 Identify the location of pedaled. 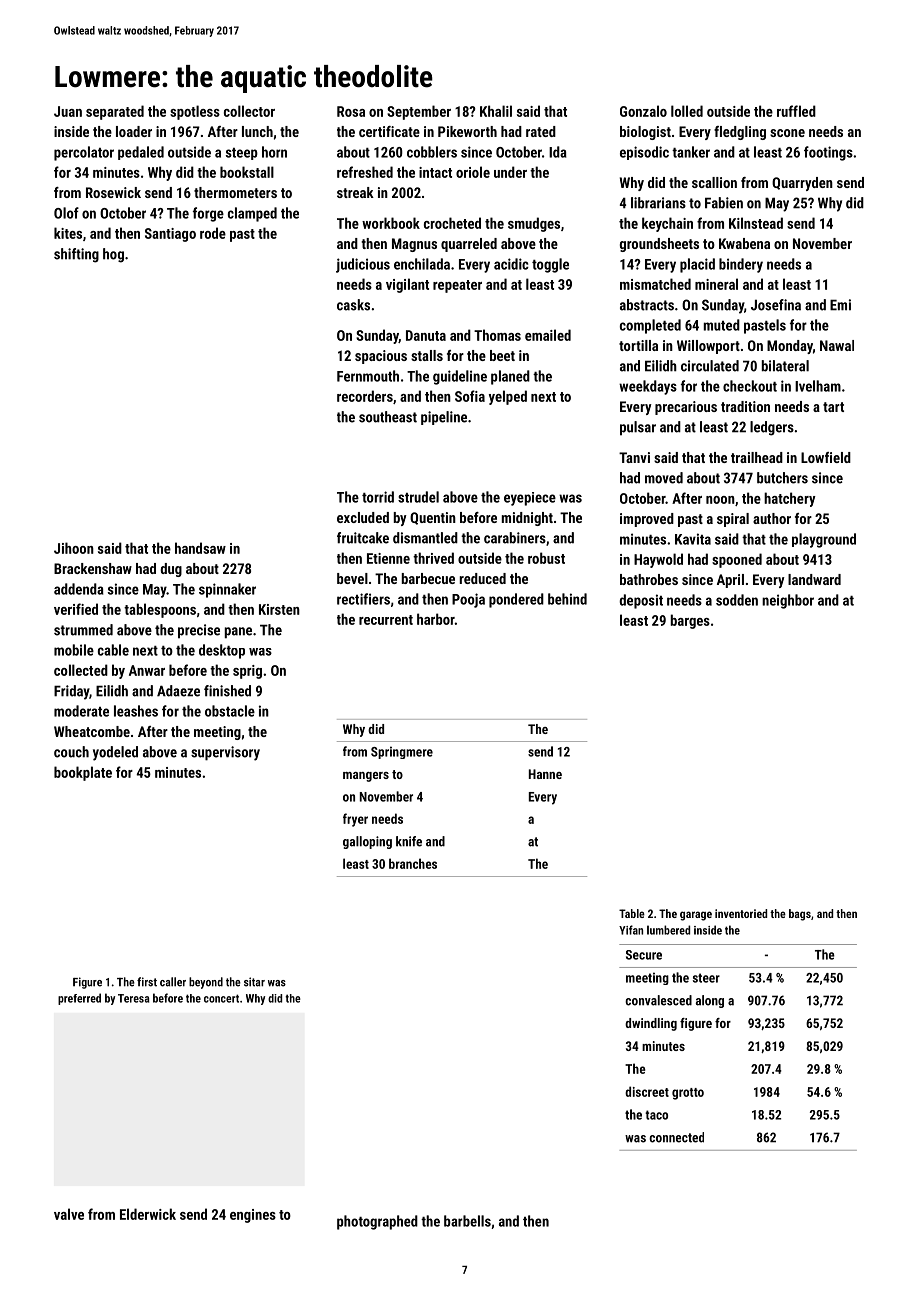
(141, 153).
